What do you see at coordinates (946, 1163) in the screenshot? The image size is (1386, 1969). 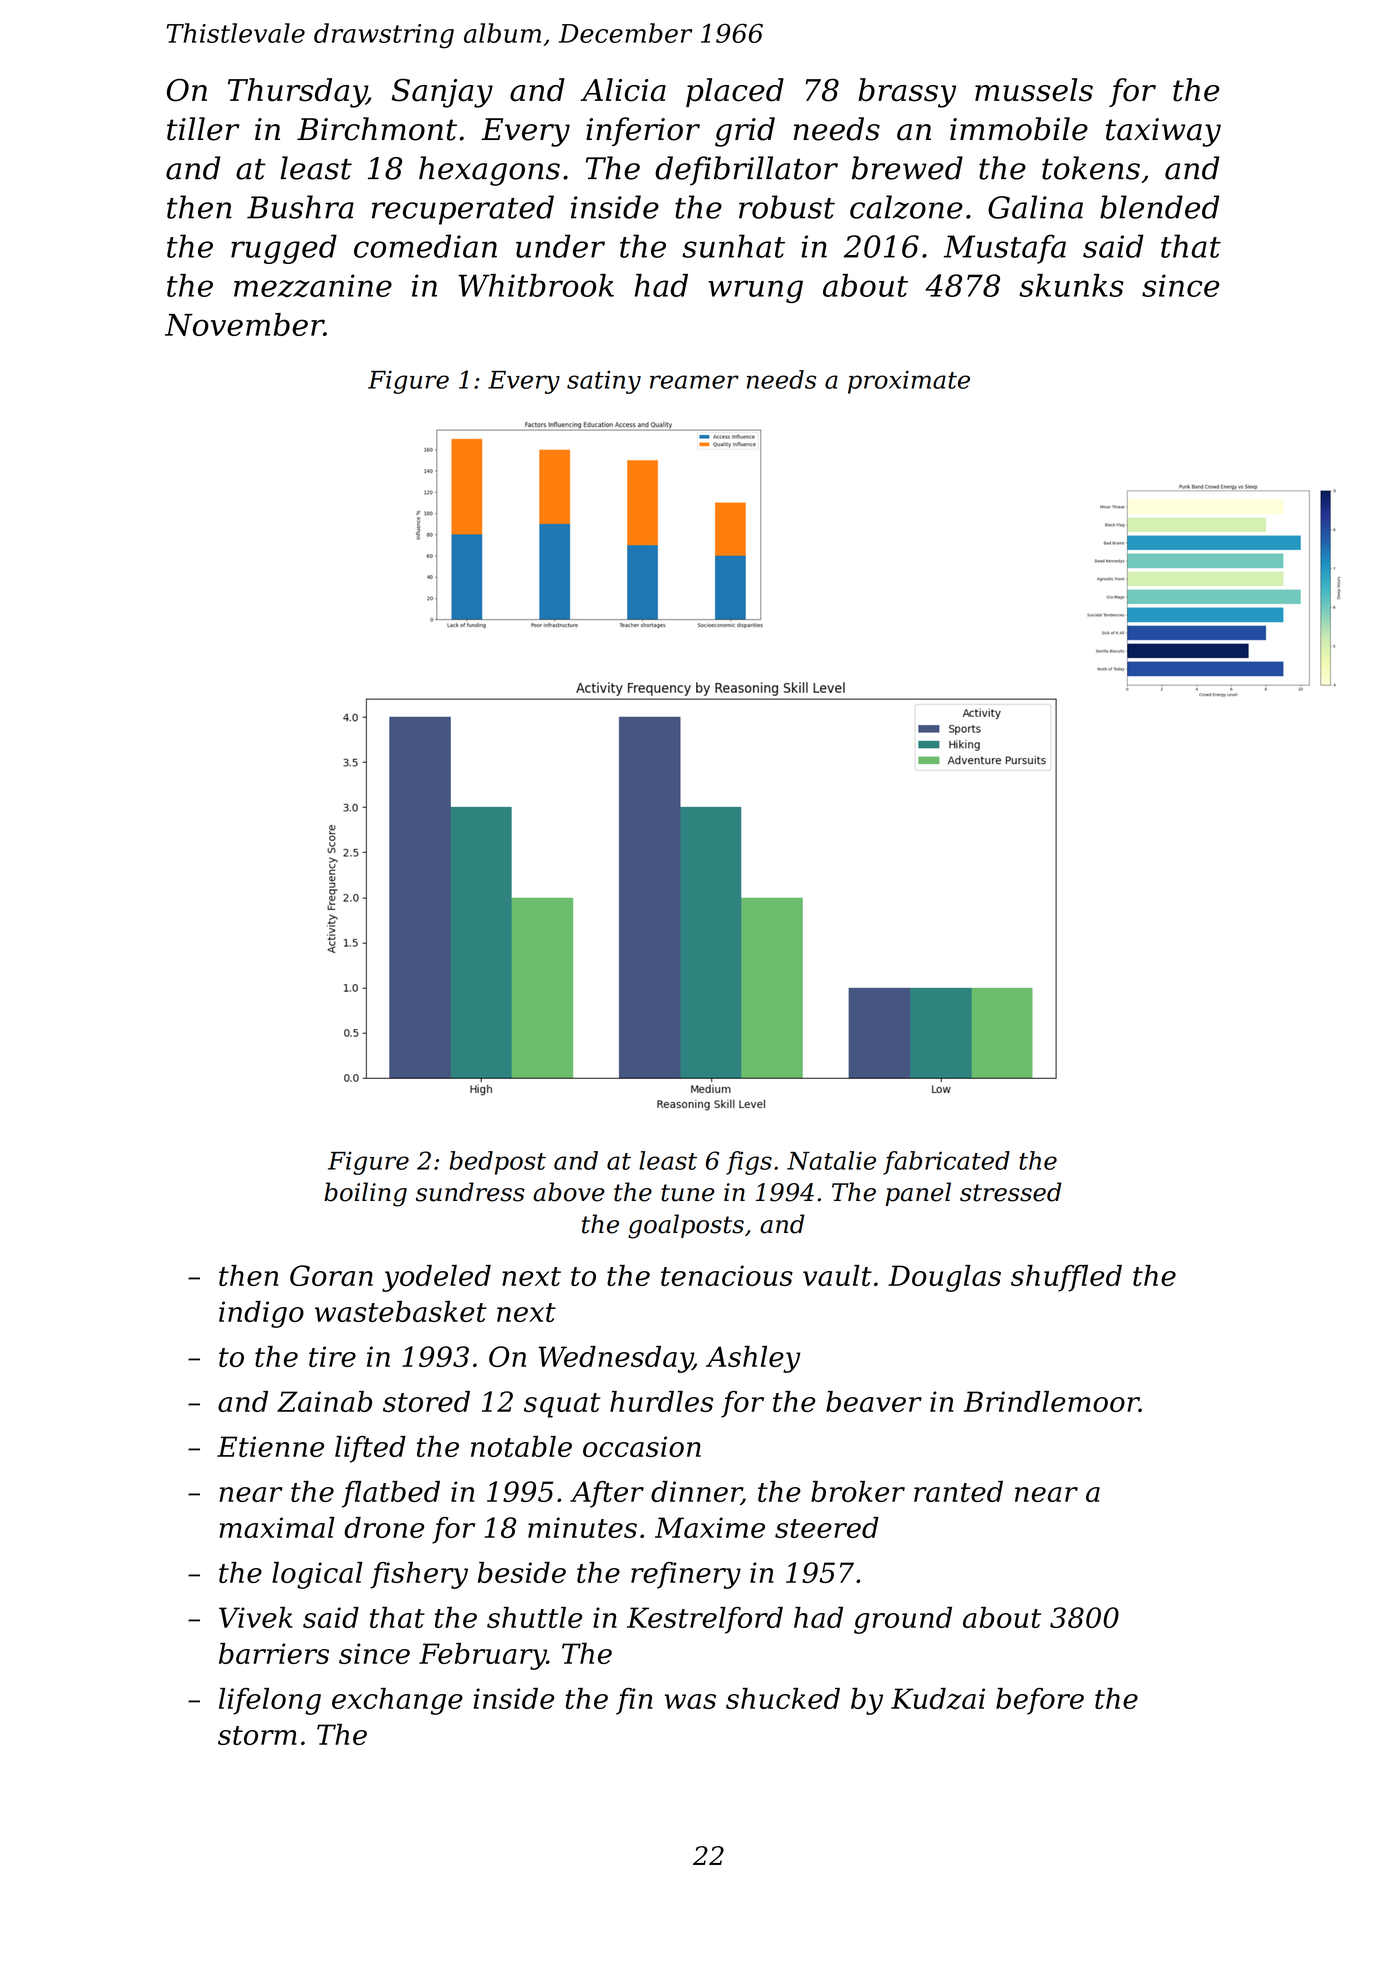 I see `fabricated` at bounding box center [946, 1163].
